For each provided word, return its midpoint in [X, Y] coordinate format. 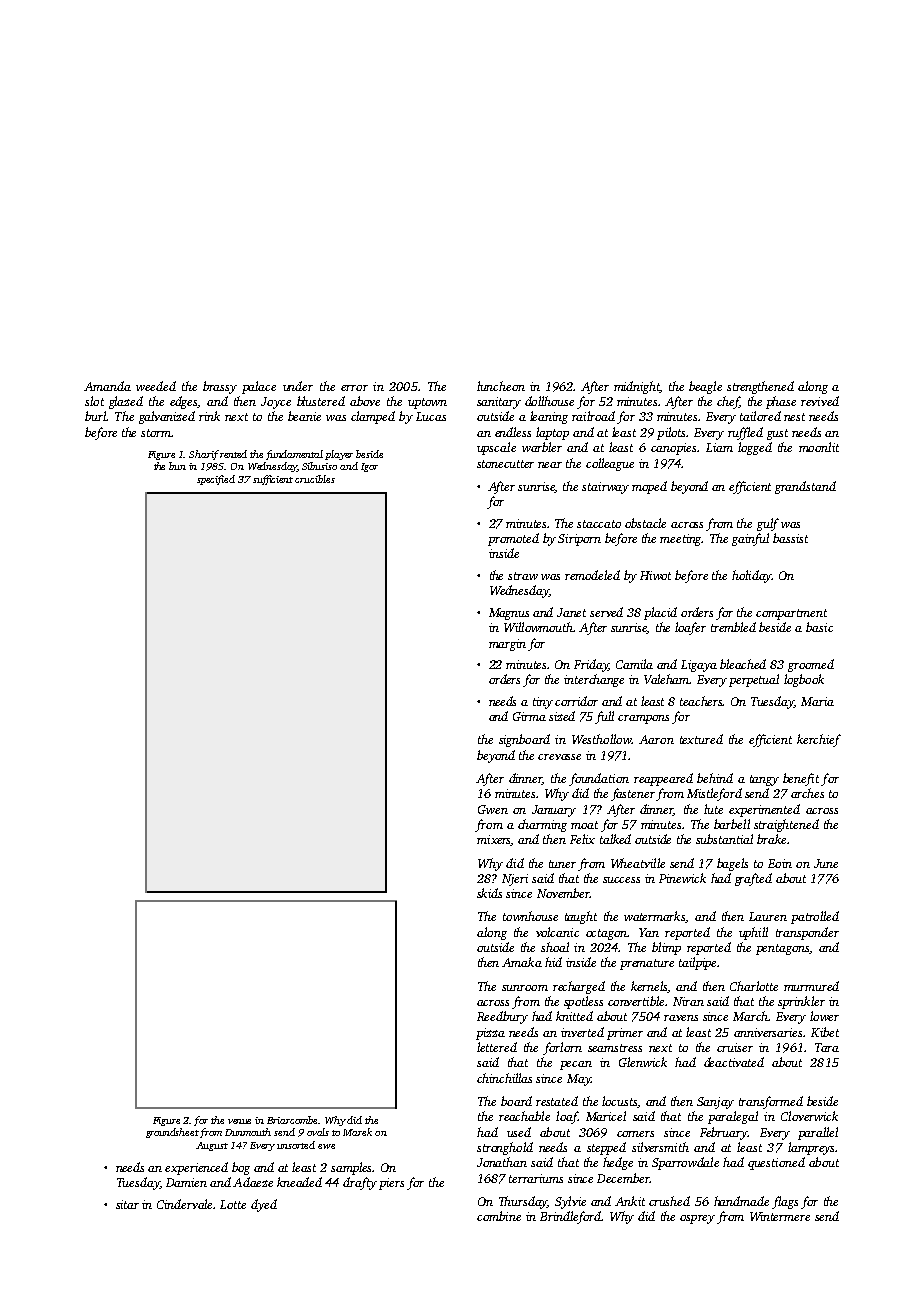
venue [239, 1121]
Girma [529, 716]
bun [177, 466]
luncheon [501, 386]
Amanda [107, 386]
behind [715, 778]
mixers [494, 840]
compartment [791, 614]
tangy [764, 780]
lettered [497, 1047]
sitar [127, 1204]
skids [489, 893]
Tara [827, 1047]
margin [507, 645]
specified [216, 480]
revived [820, 401]
